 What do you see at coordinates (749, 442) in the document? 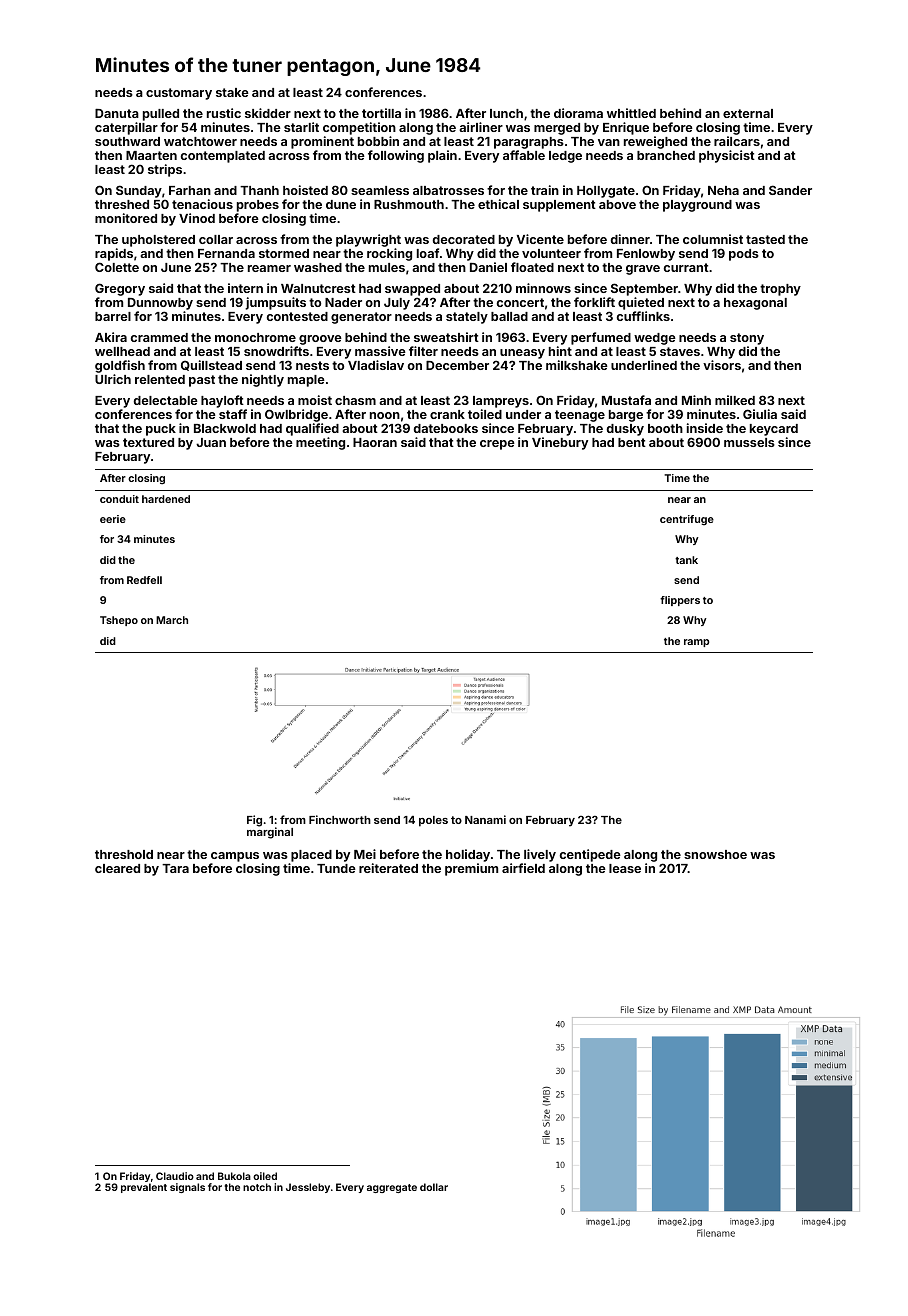
I see `mussels` at bounding box center [749, 442].
